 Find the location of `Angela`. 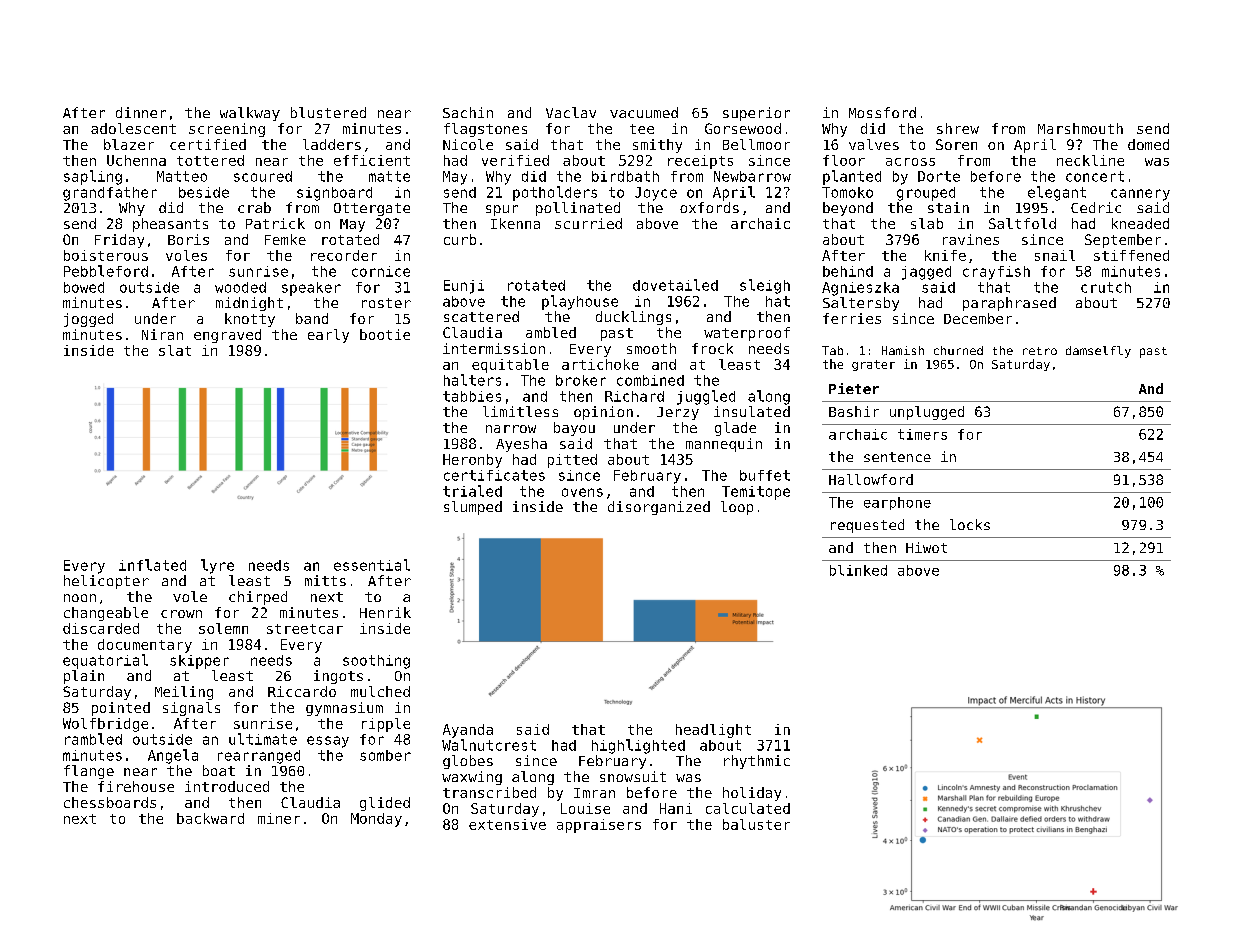

Angela is located at coordinates (173, 756).
